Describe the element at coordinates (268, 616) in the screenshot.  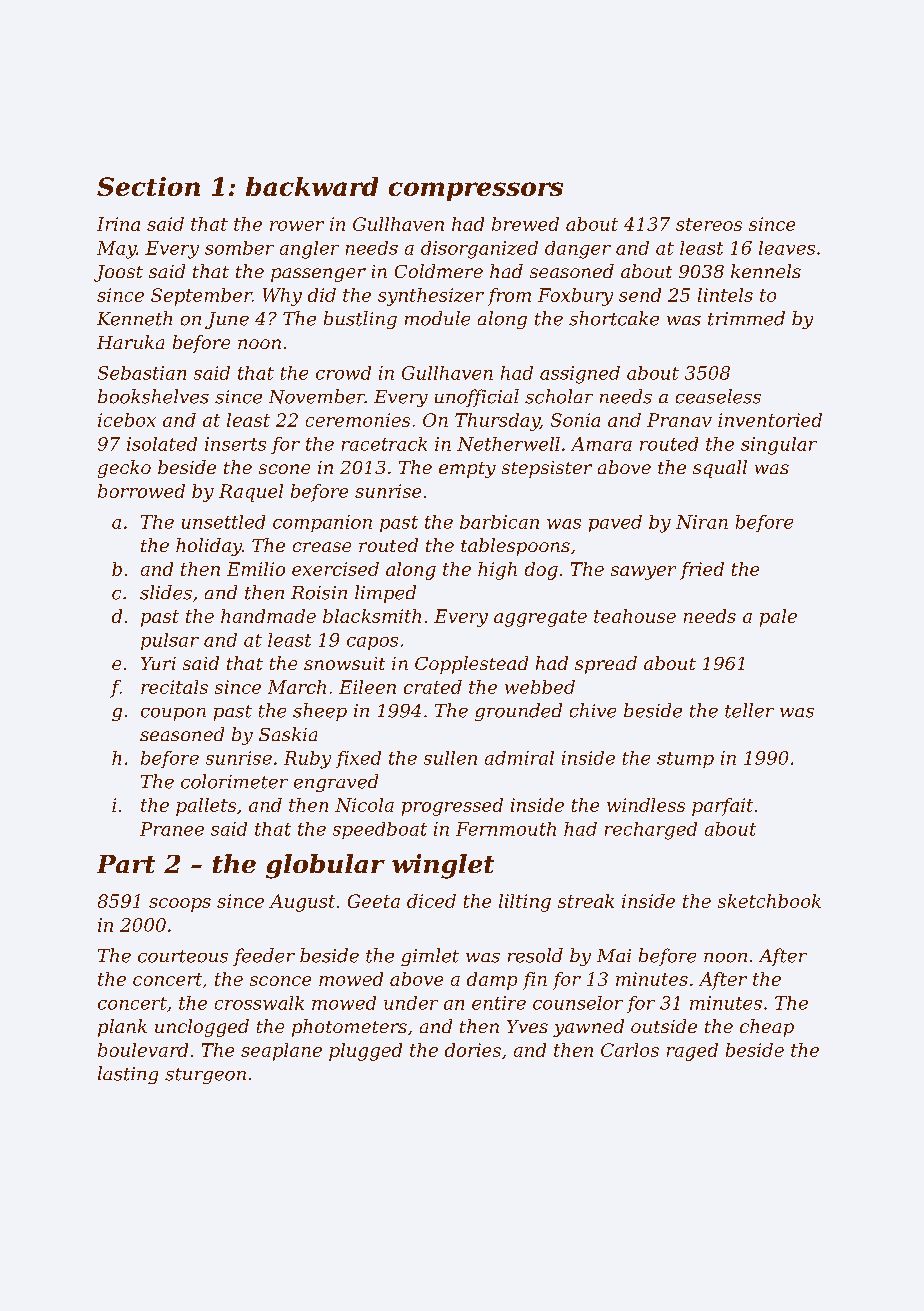
I see `handmade` at that location.
